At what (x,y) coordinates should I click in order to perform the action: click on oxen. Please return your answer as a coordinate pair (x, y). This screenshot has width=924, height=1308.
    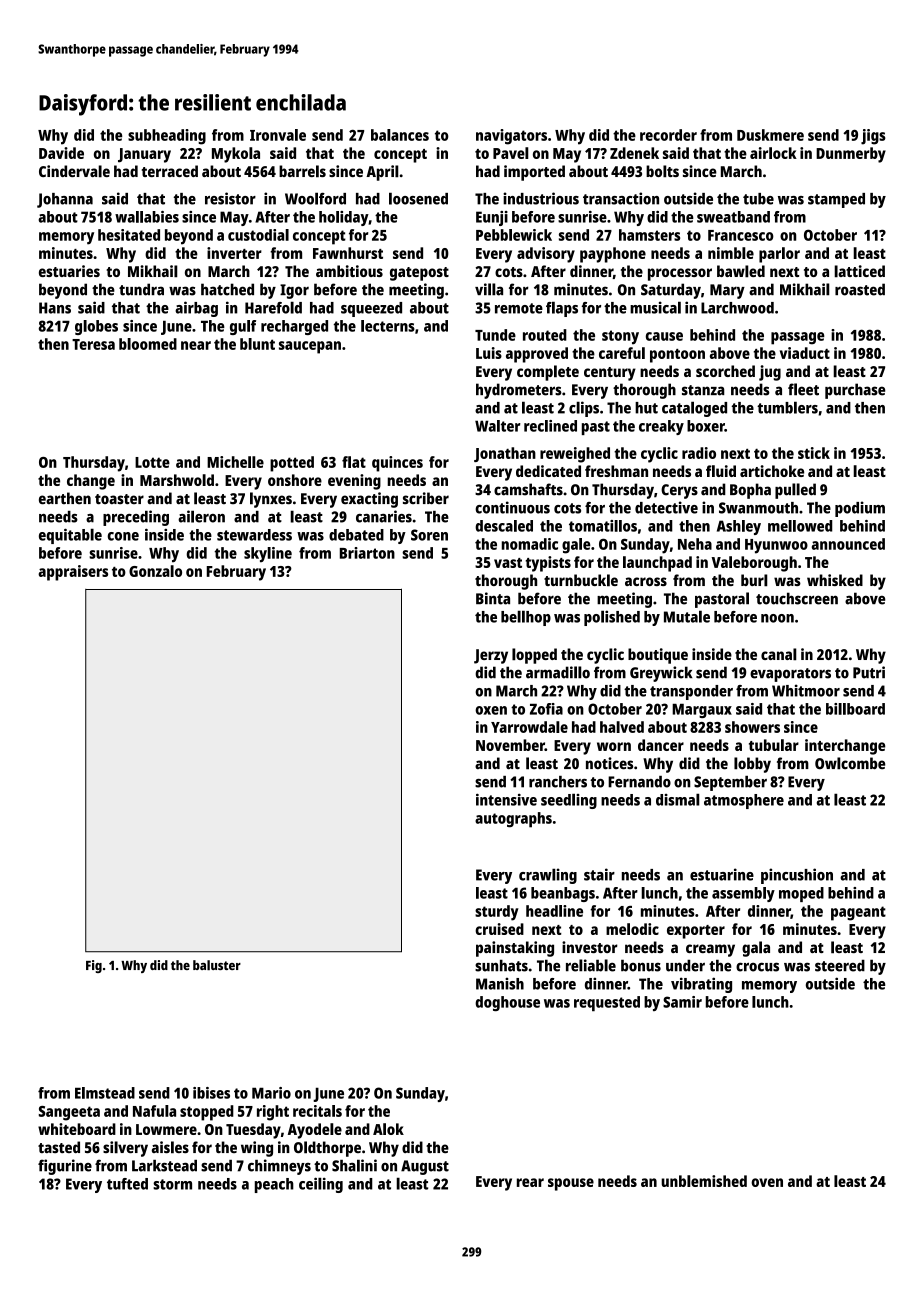
    Looking at the image, I should click on (491, 710).
